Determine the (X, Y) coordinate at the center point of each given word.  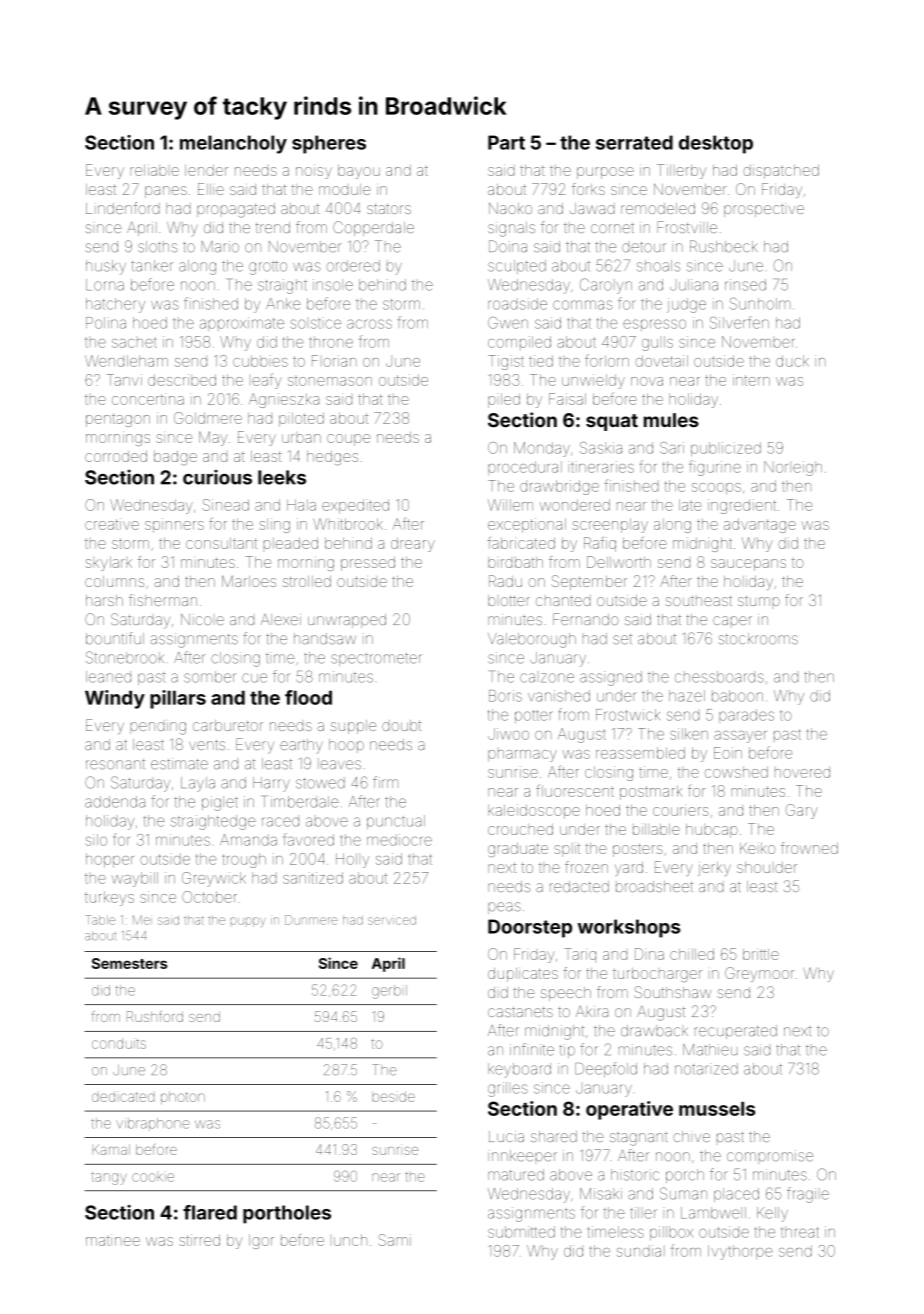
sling (275, 525)
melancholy (233, 144)
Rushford (155, 1016)
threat (800, 1232)
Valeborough (532, 640)
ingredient (742, 506)
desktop (716, 144)
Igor (261, 1241)
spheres (329, 144)
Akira (592, 1011)
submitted (521, 1232)
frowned (809, 848)
